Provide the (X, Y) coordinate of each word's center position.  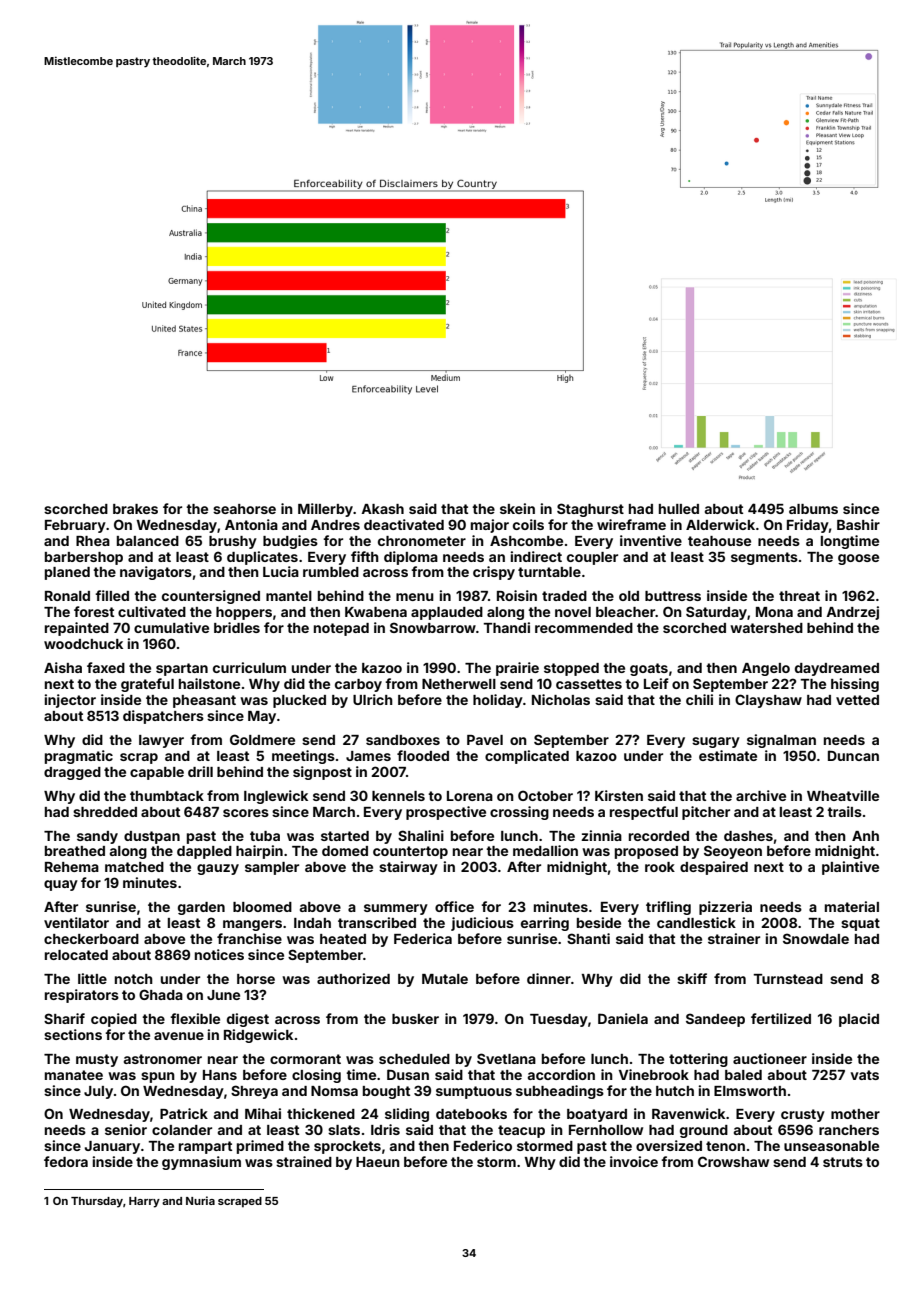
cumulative (171, 627)
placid (859, 1020)
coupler (592, 558)
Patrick (184, 1113)
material (852, 906)
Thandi (506, 627)
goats (649, 669)
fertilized (781, 1018)
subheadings (560, 1092)
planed (67, 573)
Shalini (421, 835)
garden (201, 908)
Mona (774, 612)
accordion (561, 1074)
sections (73, 1034)
